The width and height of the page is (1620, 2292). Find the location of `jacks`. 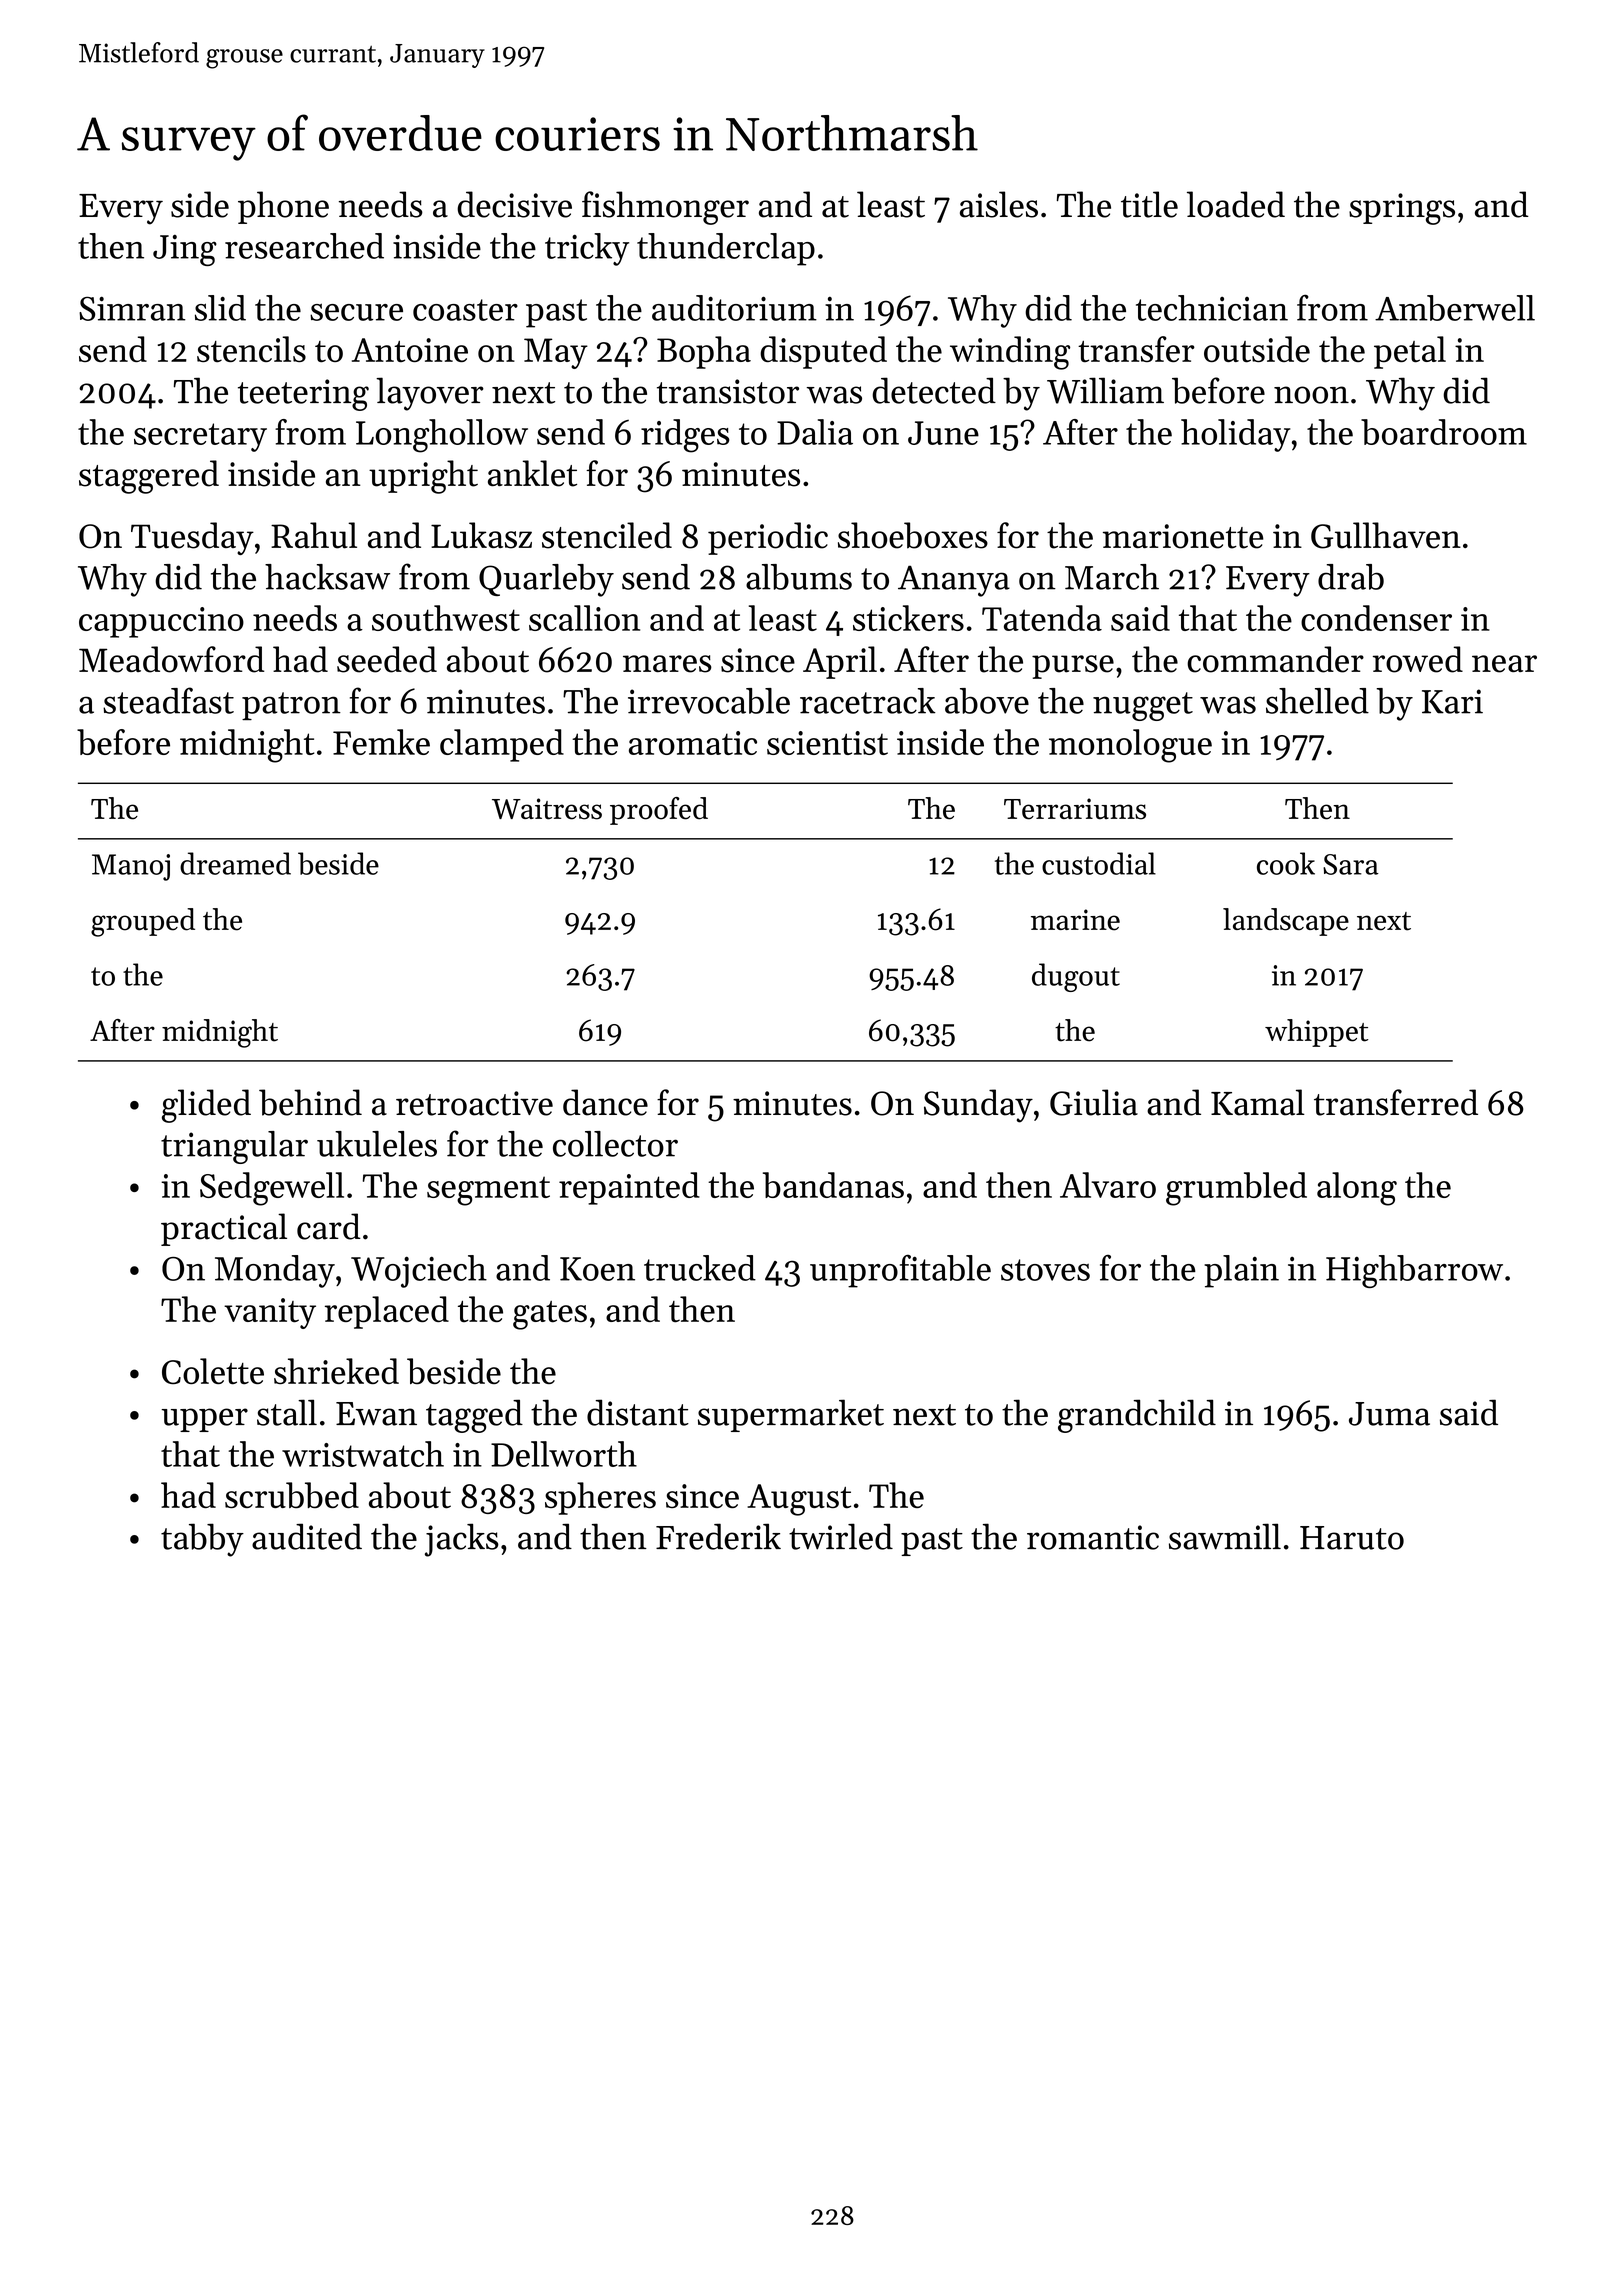

jacks is located at coordinates (462, 1540).
